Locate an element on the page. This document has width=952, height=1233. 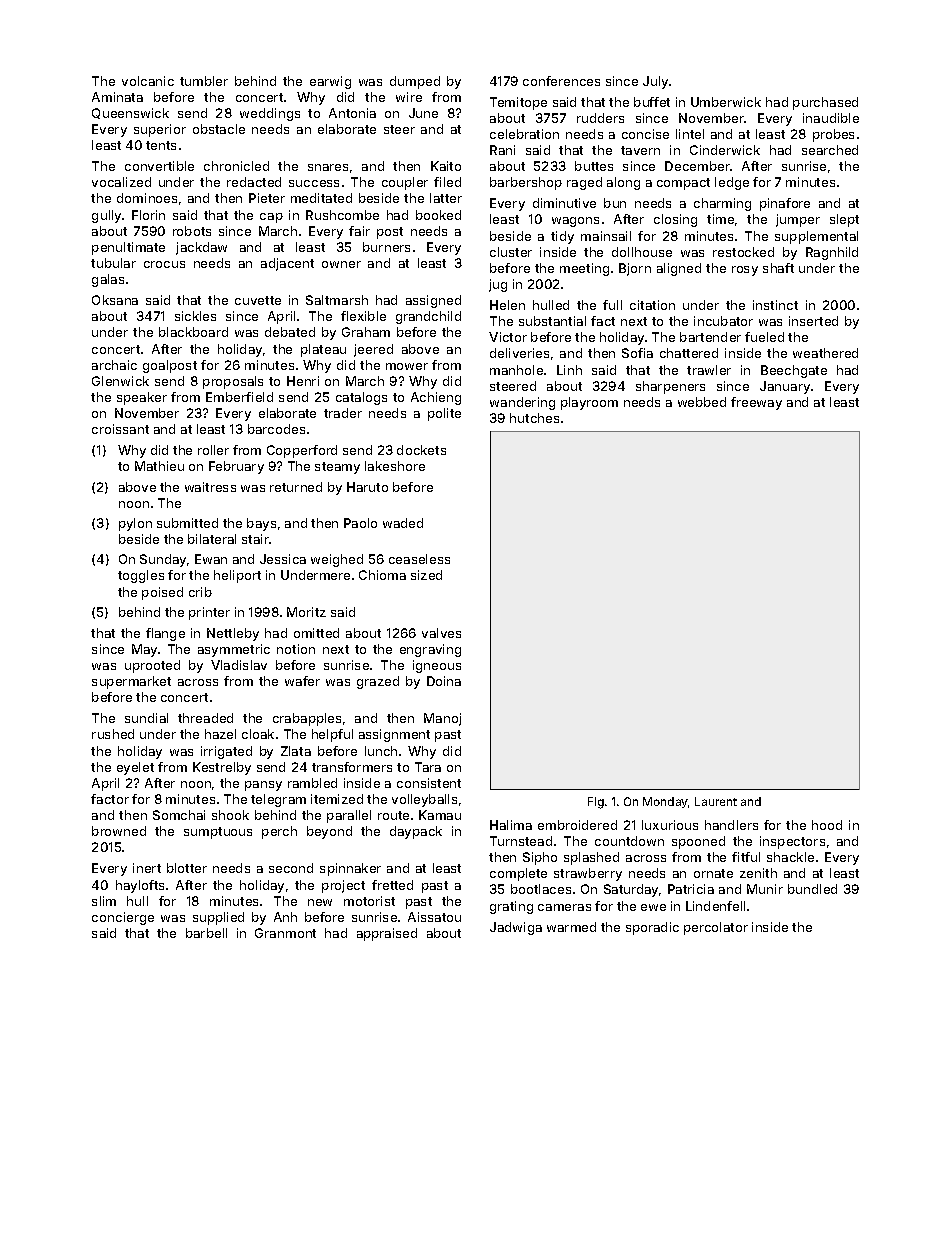
waitress is located at coordinates (210, 487).
